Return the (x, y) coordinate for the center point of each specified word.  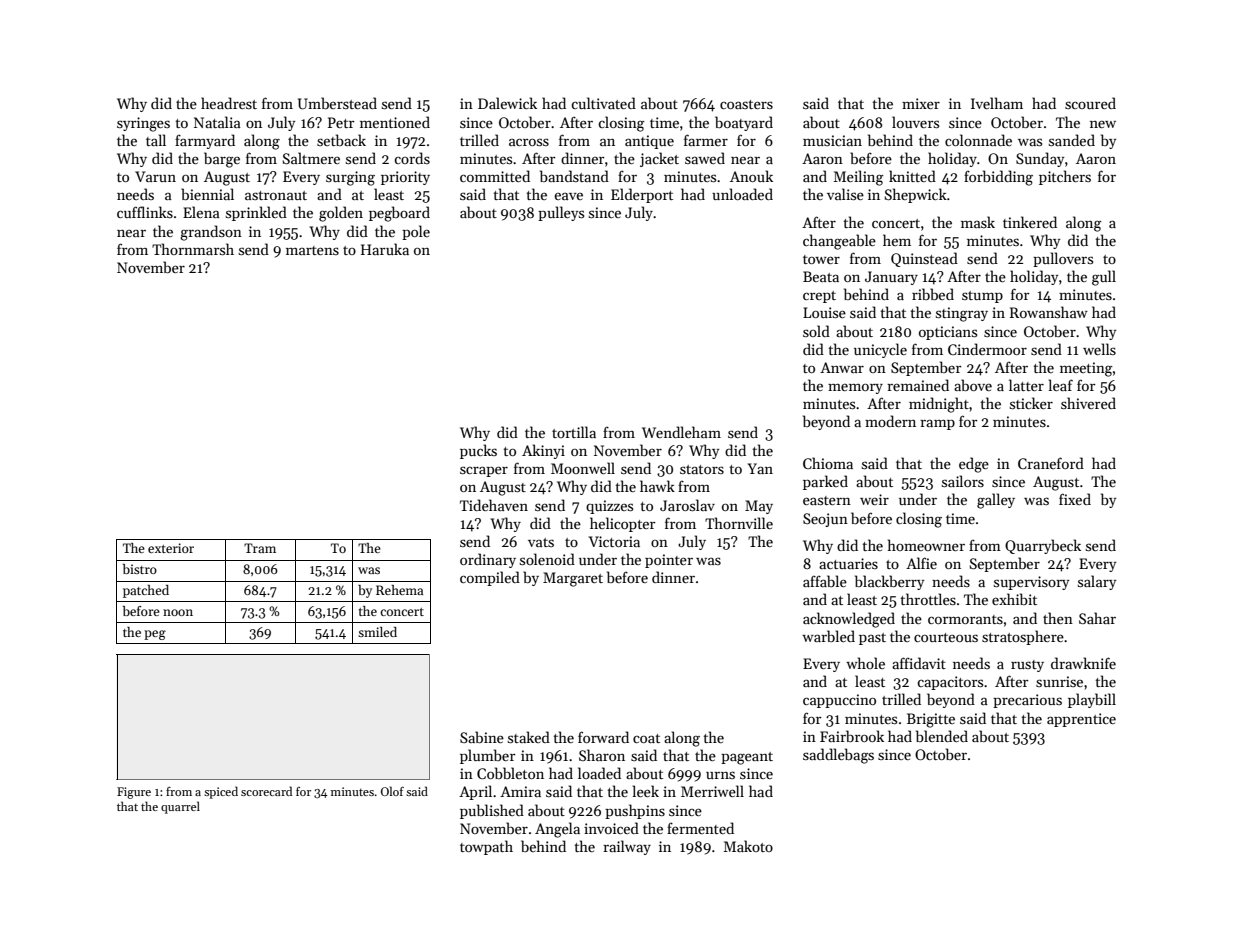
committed (495, 176)
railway (627, 847)
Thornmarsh (193, 249)
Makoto (748, 846)
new (1103, 124)
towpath (486, 847)
